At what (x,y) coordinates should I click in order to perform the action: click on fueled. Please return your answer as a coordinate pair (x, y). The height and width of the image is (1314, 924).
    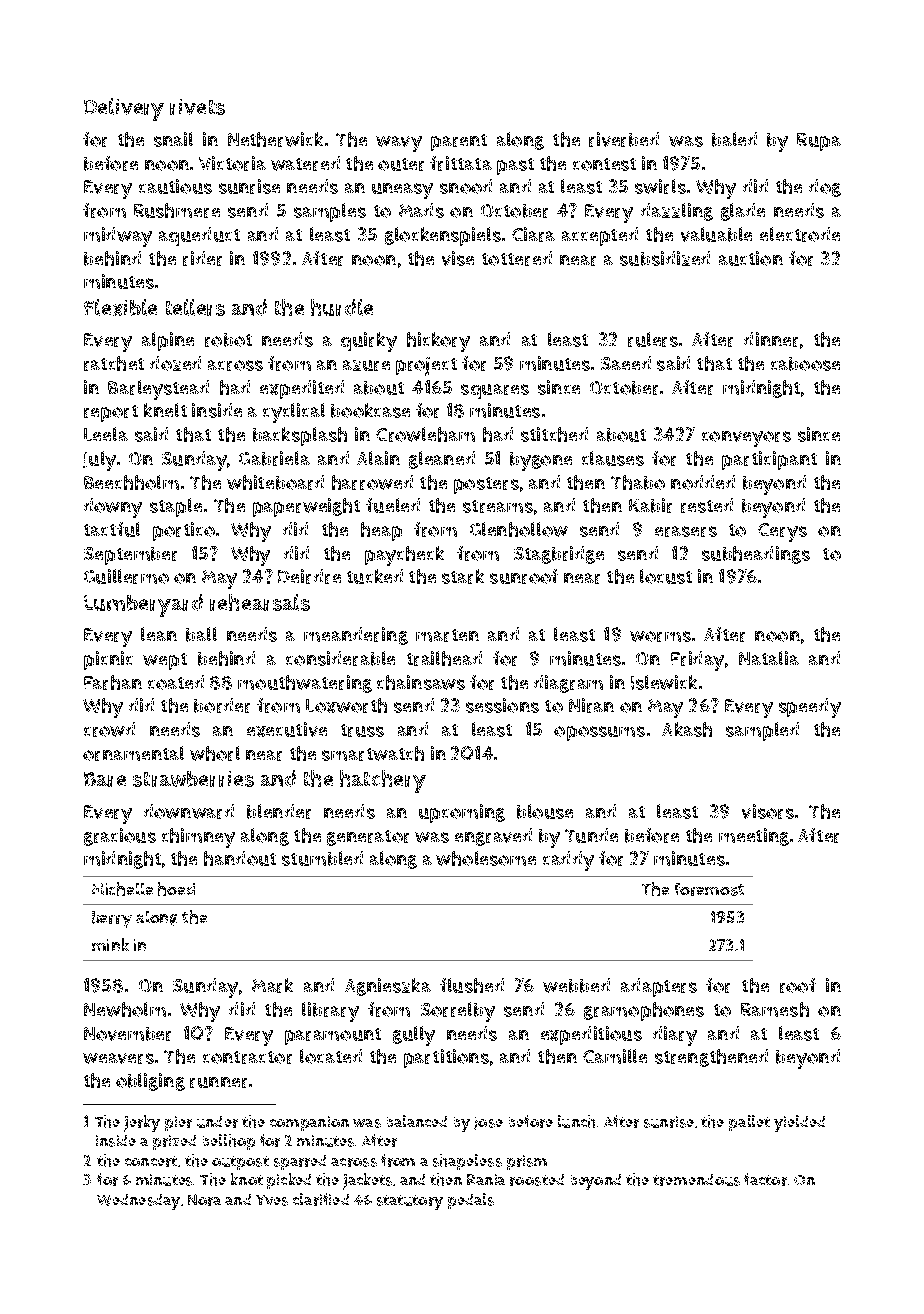
    Looking at the image, I should click on (393, 505).
